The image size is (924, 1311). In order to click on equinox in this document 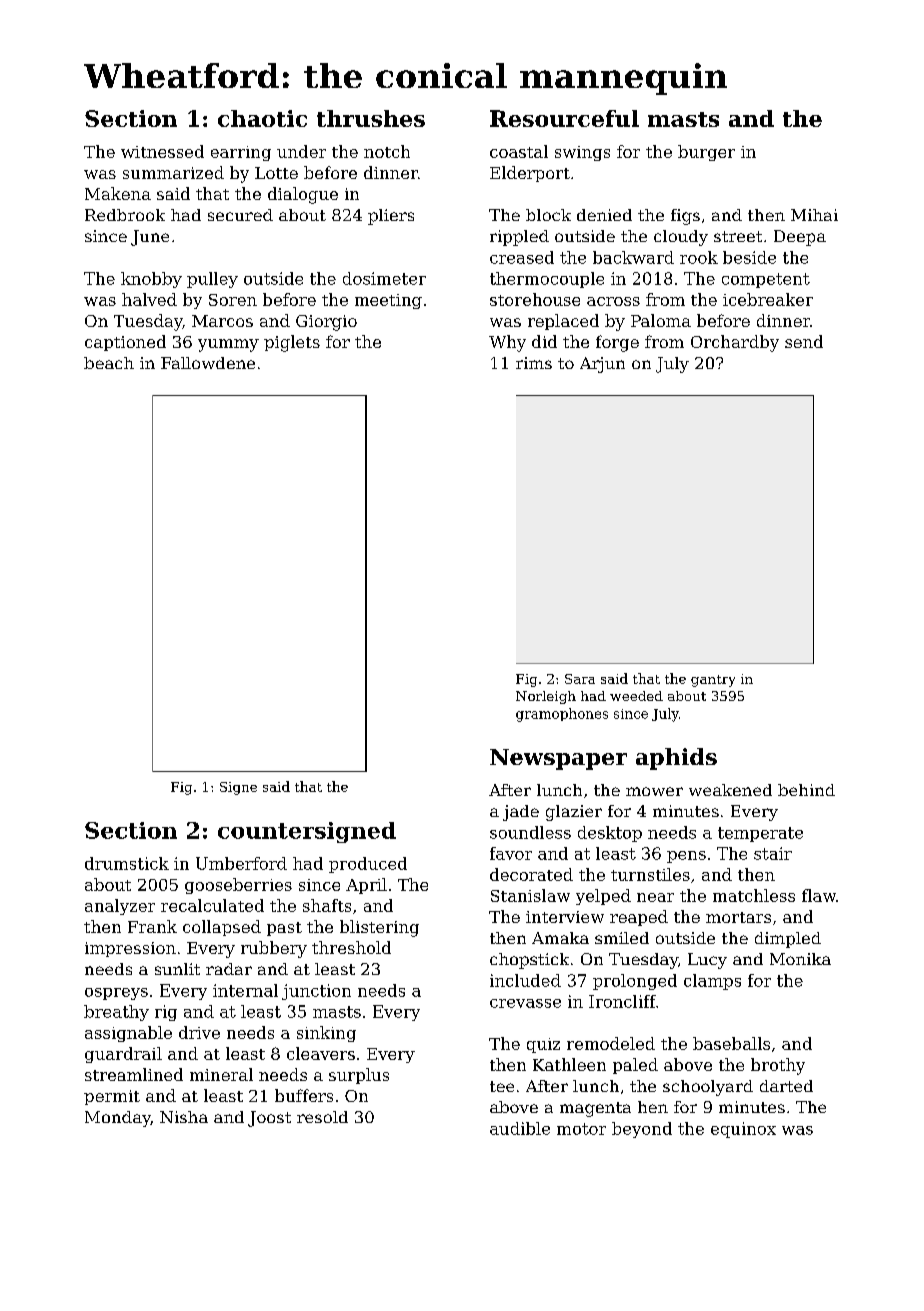, I will do `click(743, 1130)`.
